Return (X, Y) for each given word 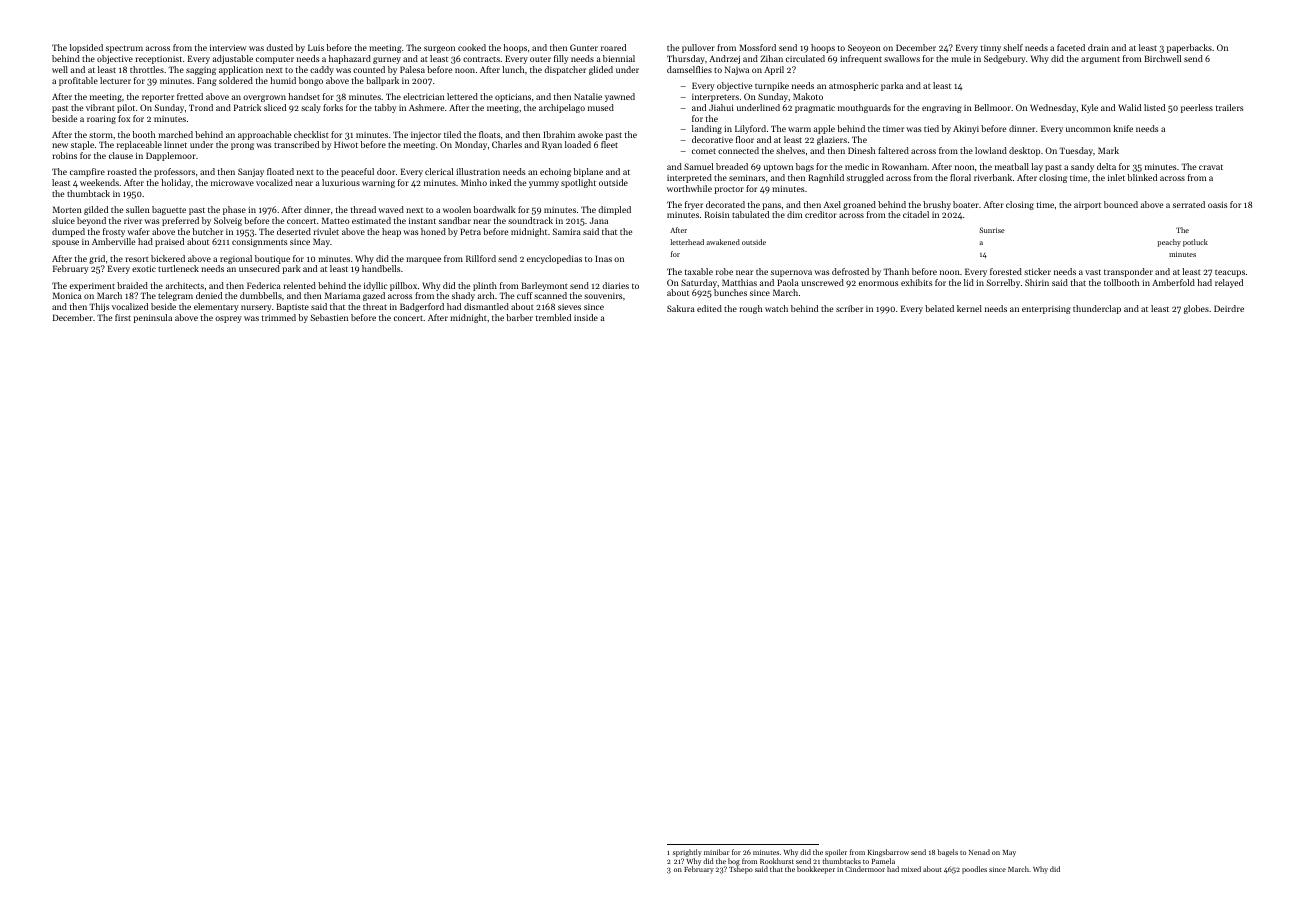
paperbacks (1189, 48)
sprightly (687, 853)
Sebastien (329, 317)
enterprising (1046, 309)
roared (613, 47)
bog (734, 862)
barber (519, 317)
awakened (723, 242)
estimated (371, 220)
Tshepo (741, 870)
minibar (716, 852)
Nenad (979, 852)
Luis (316, 47)
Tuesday (1076, 151)
